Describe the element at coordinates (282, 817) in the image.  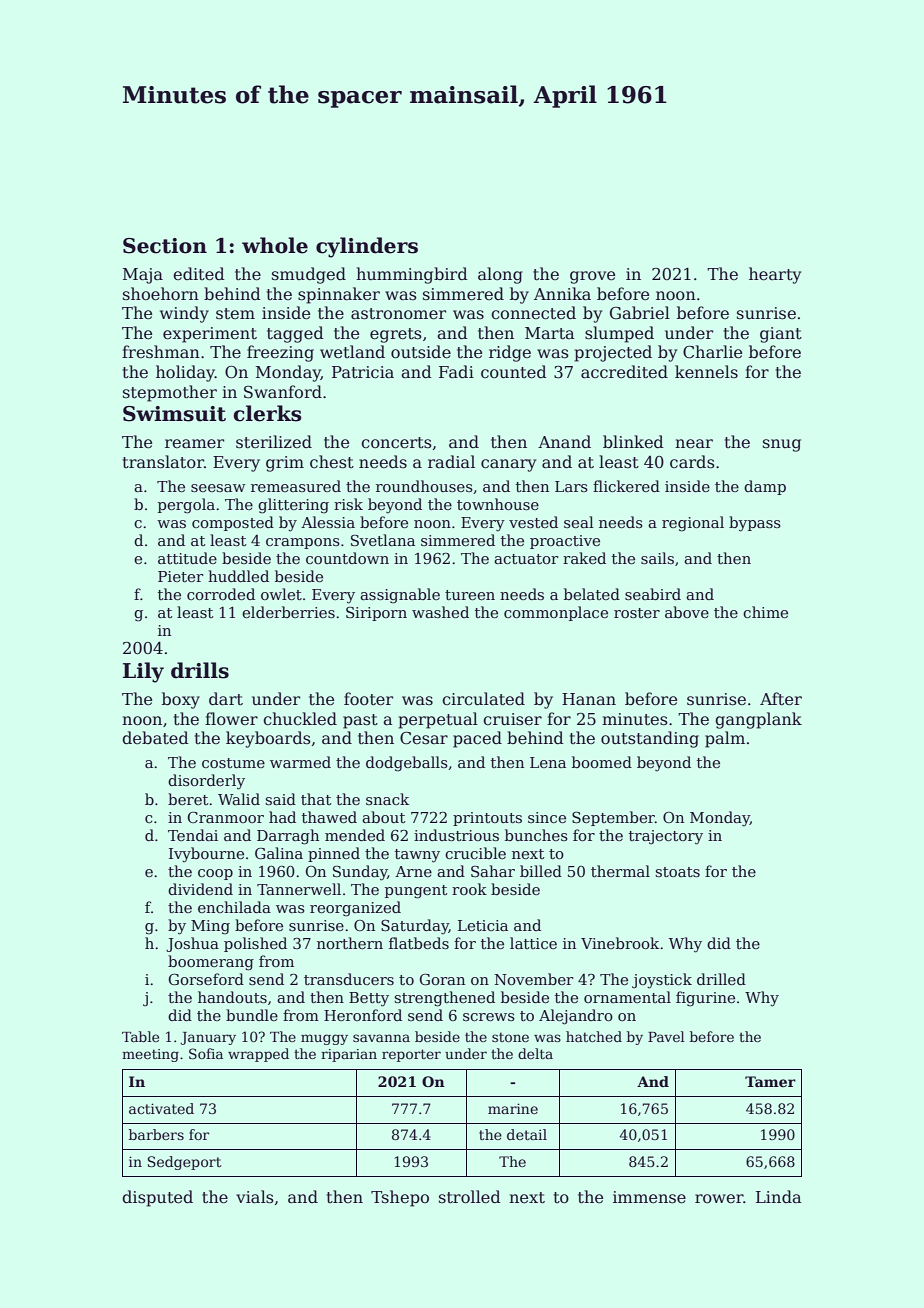
I see `had` at that location.
